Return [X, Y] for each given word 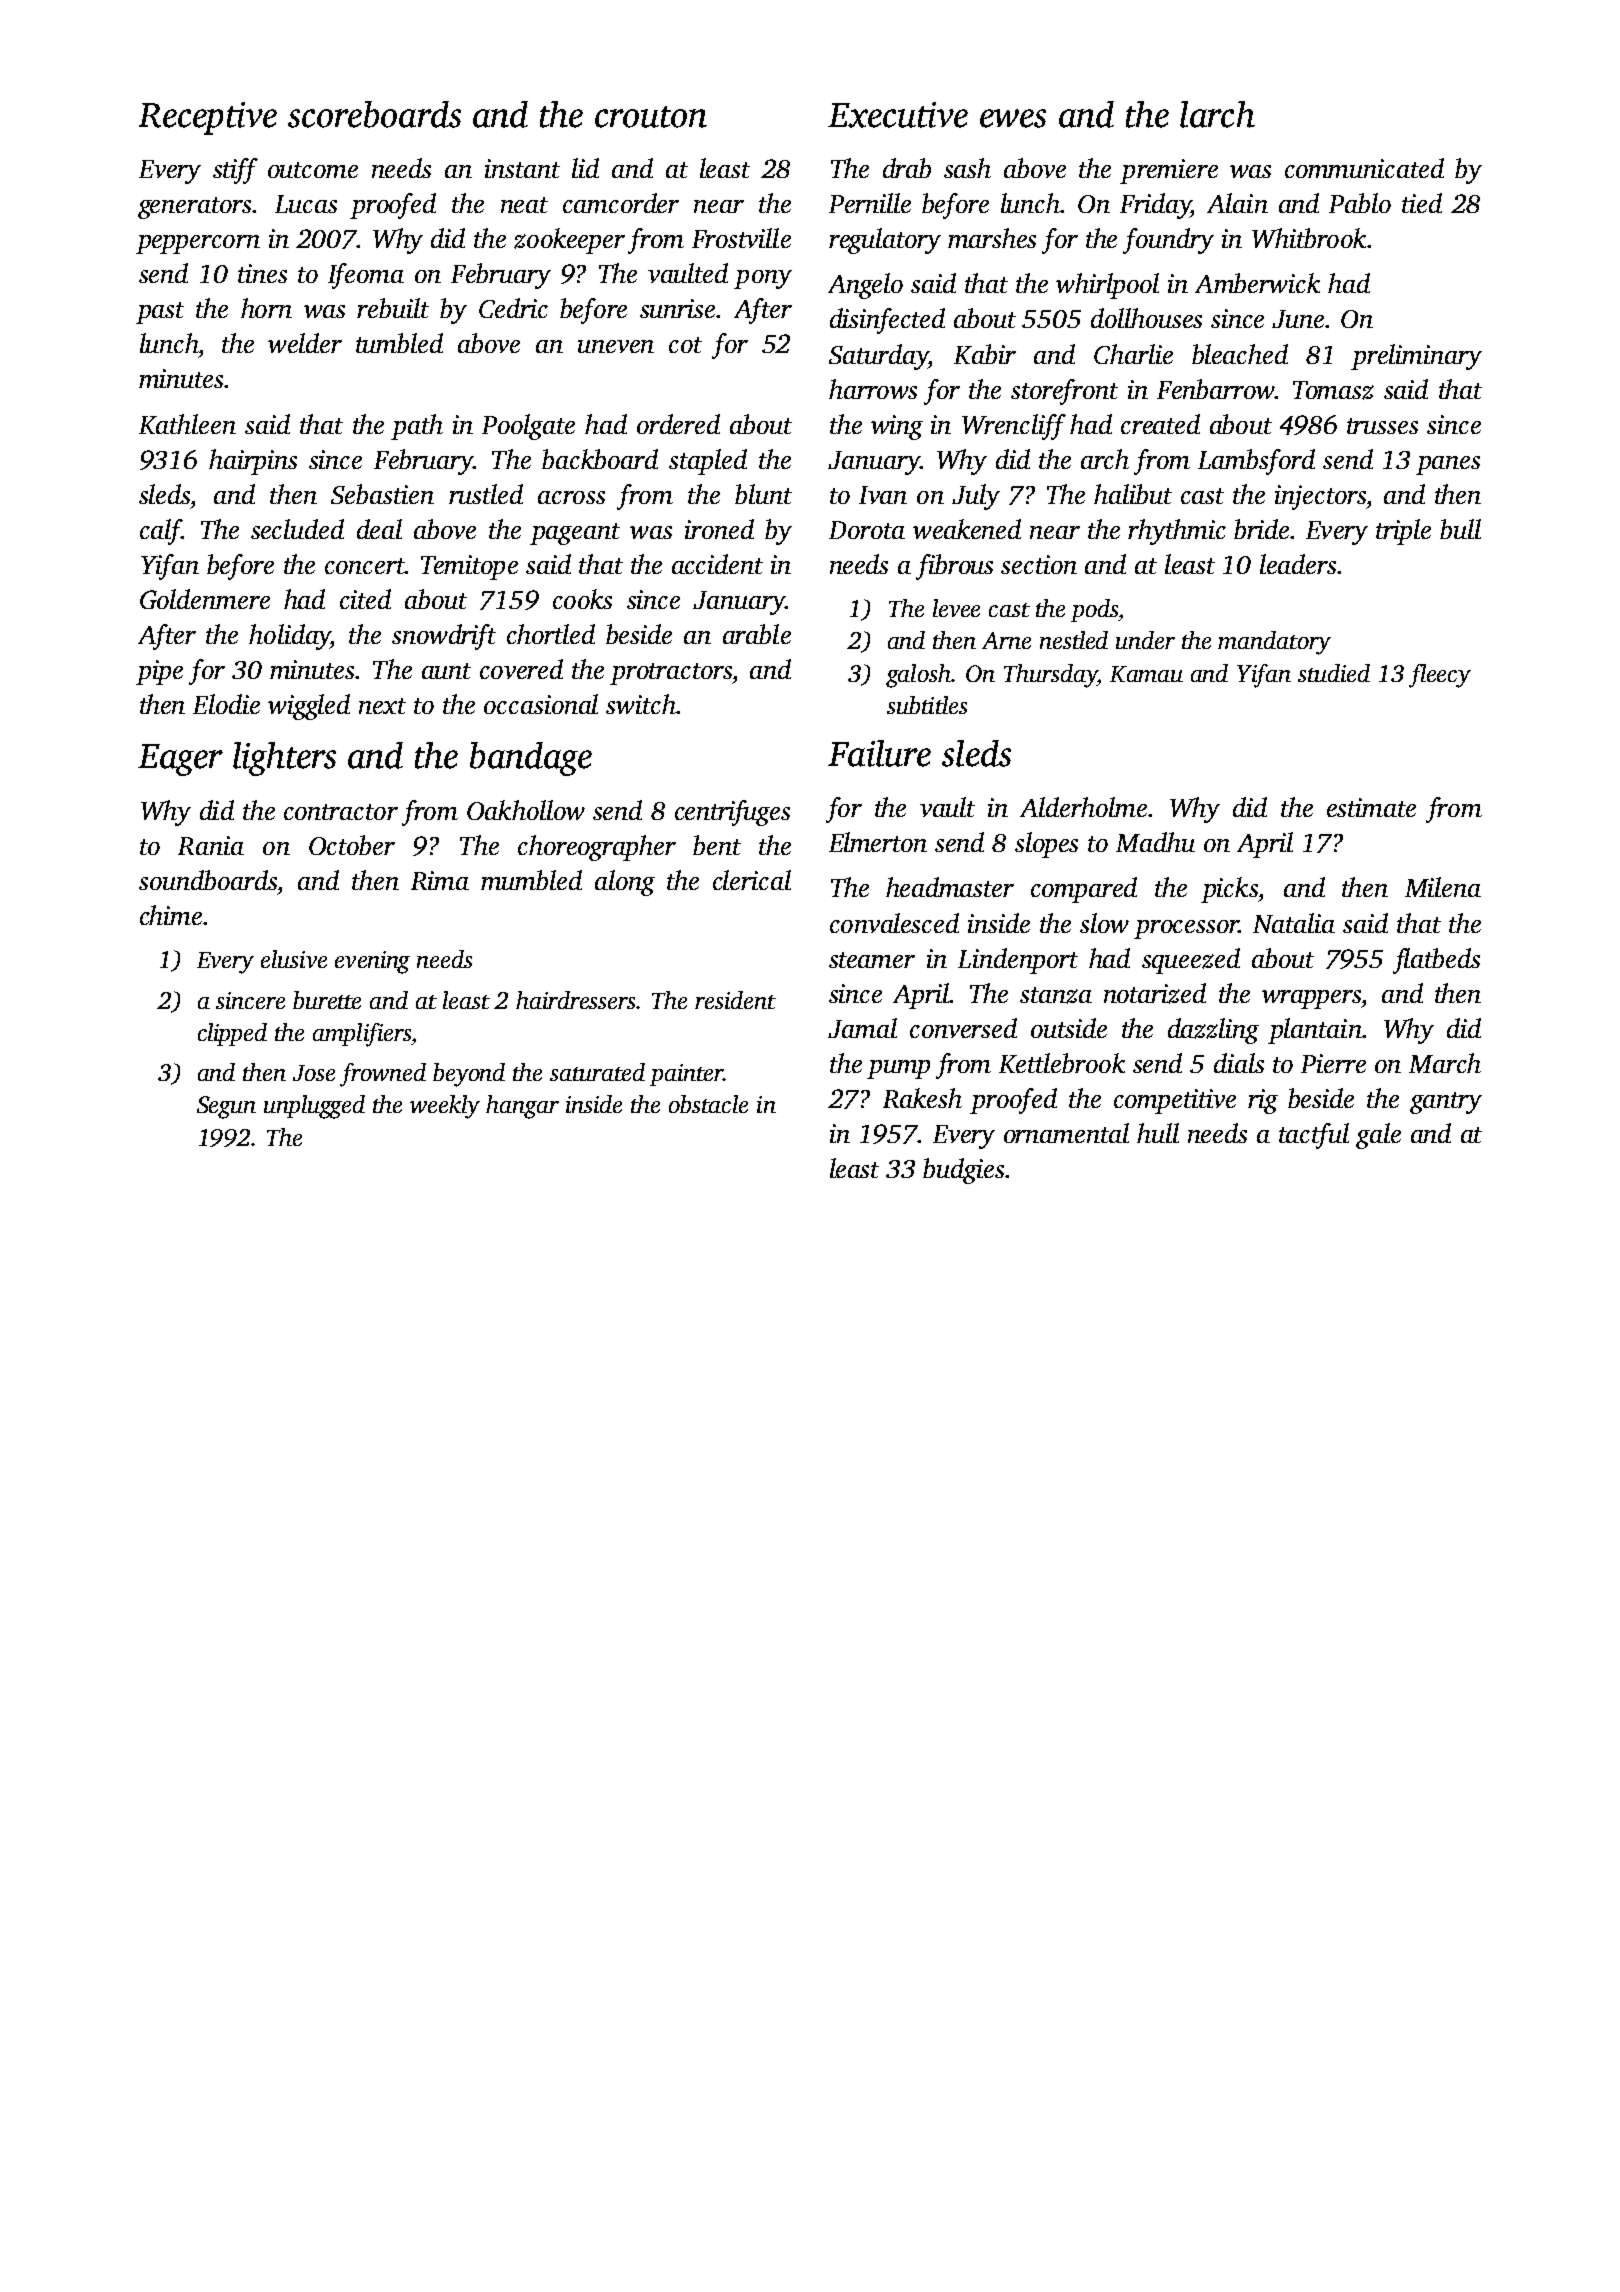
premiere [1169, 171]
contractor [341, 812]
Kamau [1146, 674]
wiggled [309, 707]
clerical [752, 880]
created [1160, 424]
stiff [235, 171]
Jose [314, 1073]
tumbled [399, 343]
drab [907, 168]
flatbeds [1436, 961]
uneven [616, 346]
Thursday [1050, 676]
